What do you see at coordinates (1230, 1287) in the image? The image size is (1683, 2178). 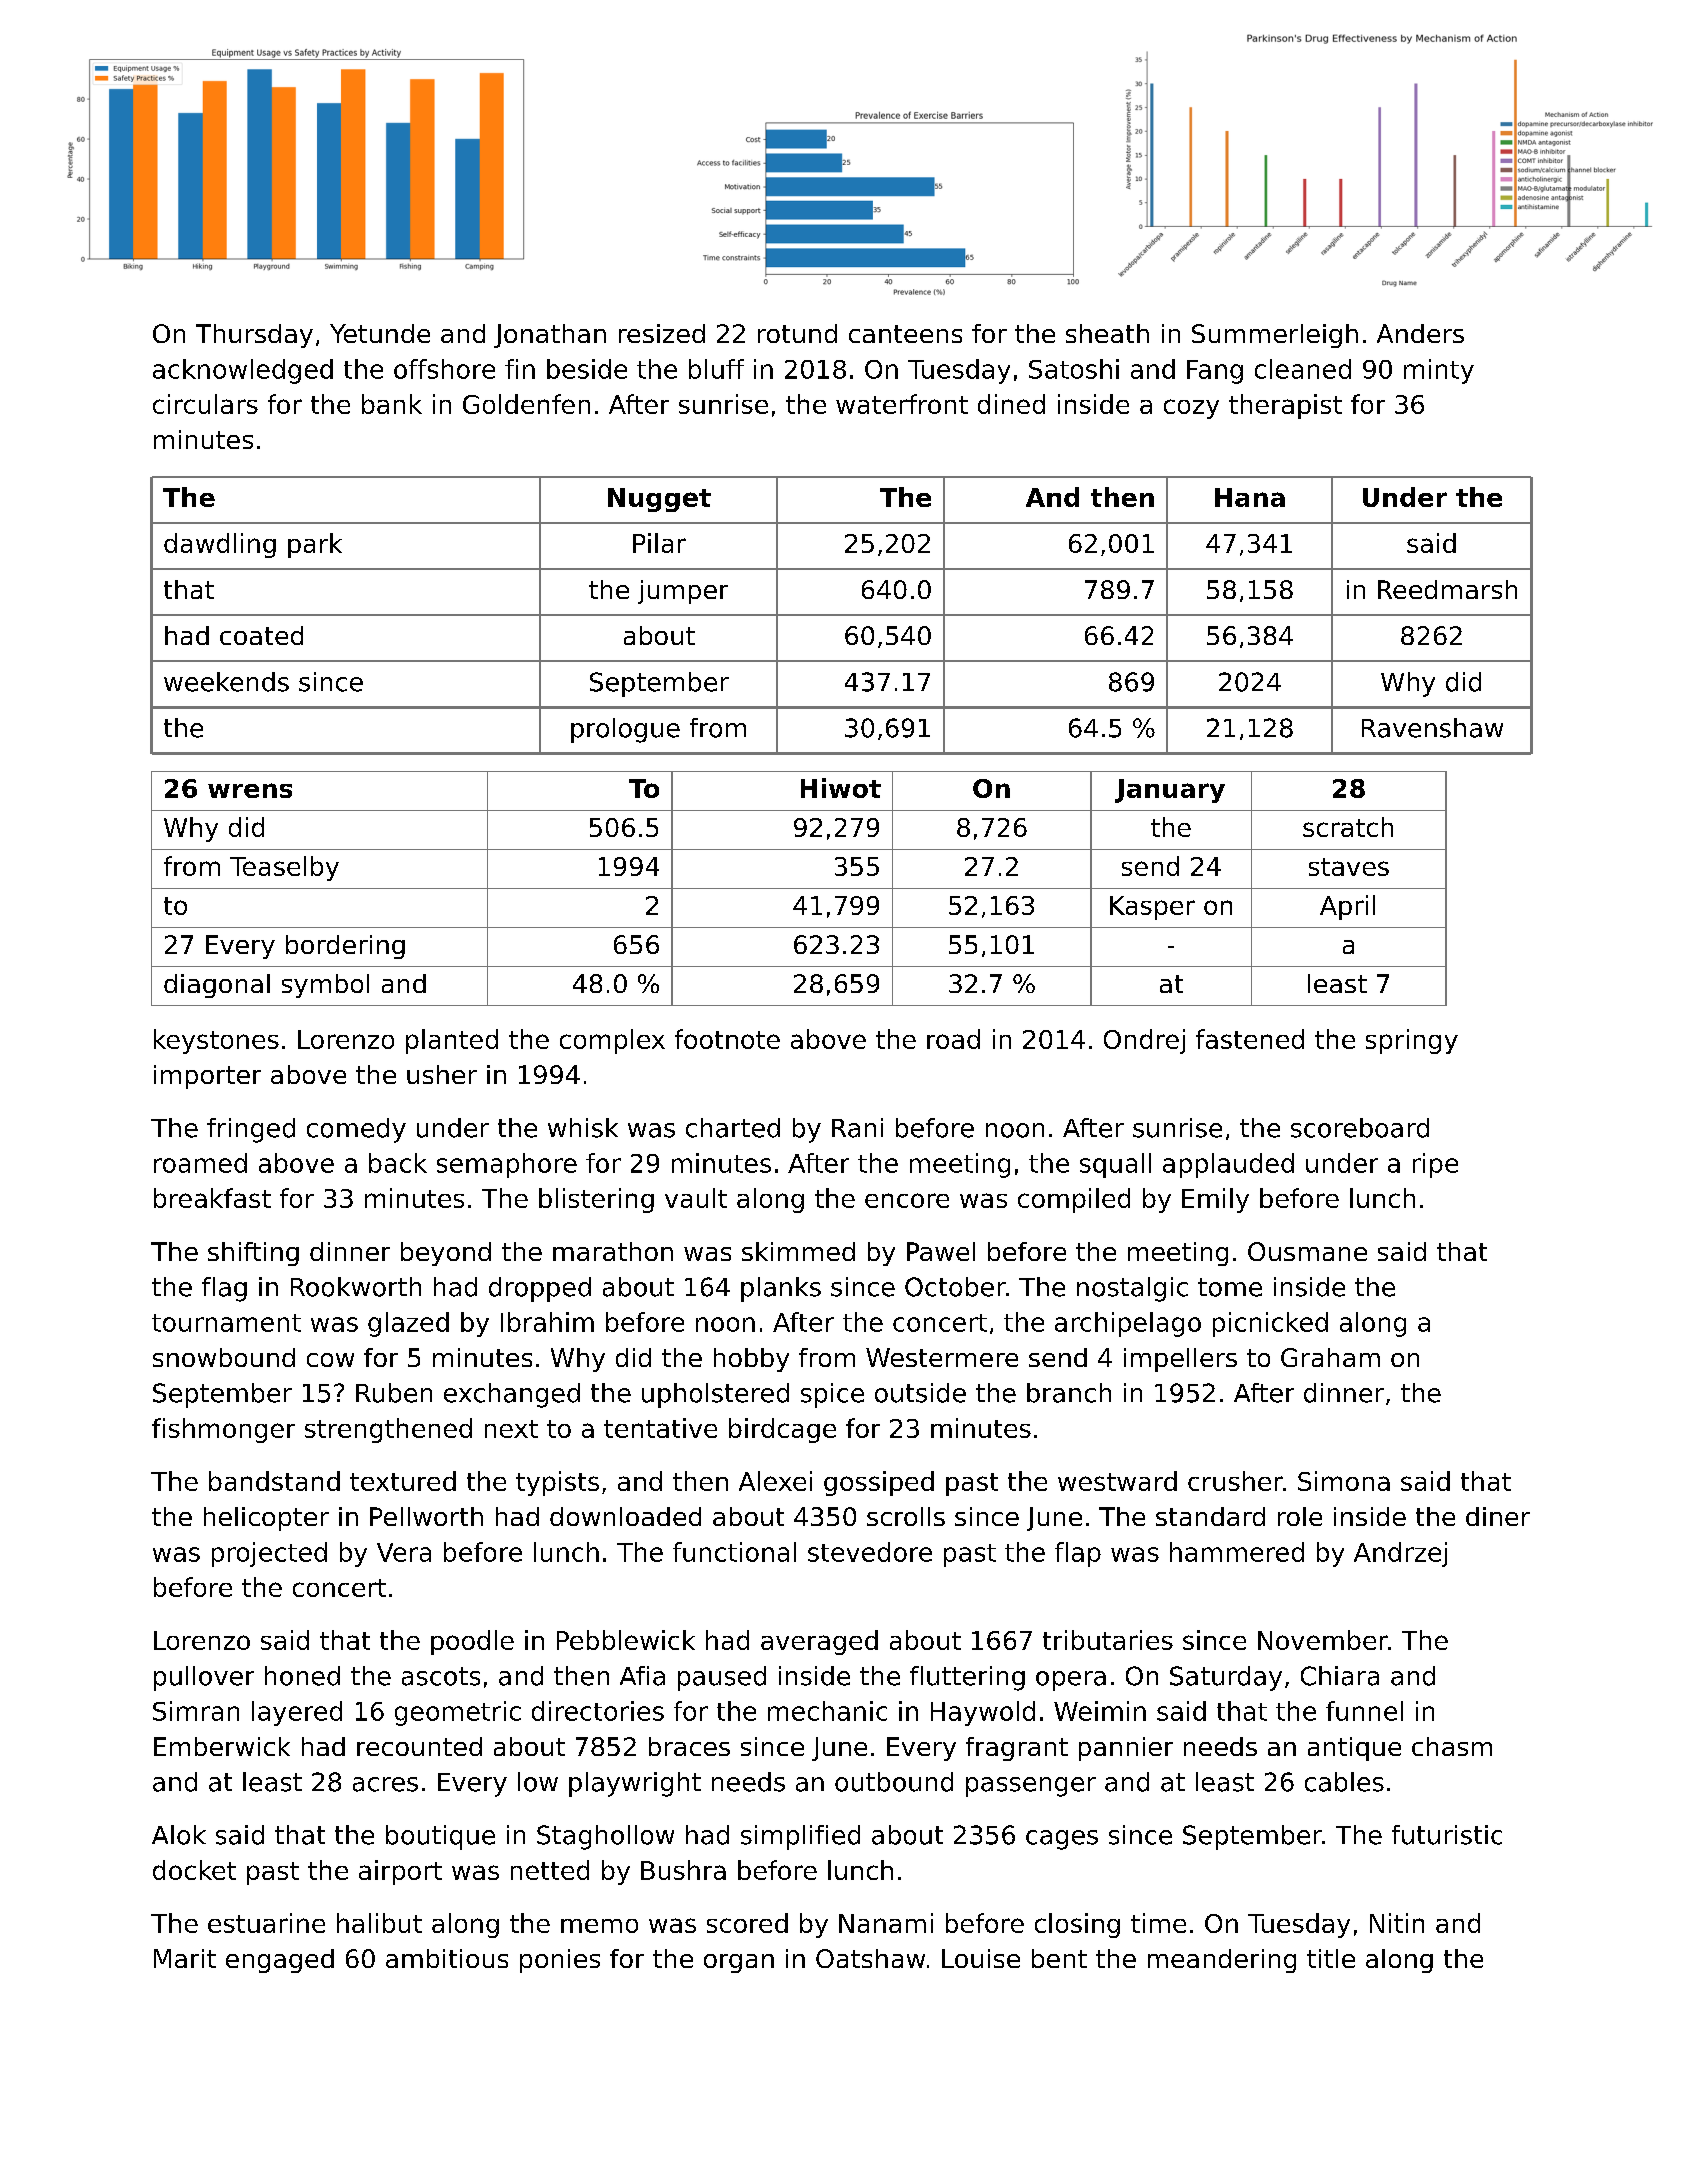 I see `tome` at bounding box center [1230, 1287].
